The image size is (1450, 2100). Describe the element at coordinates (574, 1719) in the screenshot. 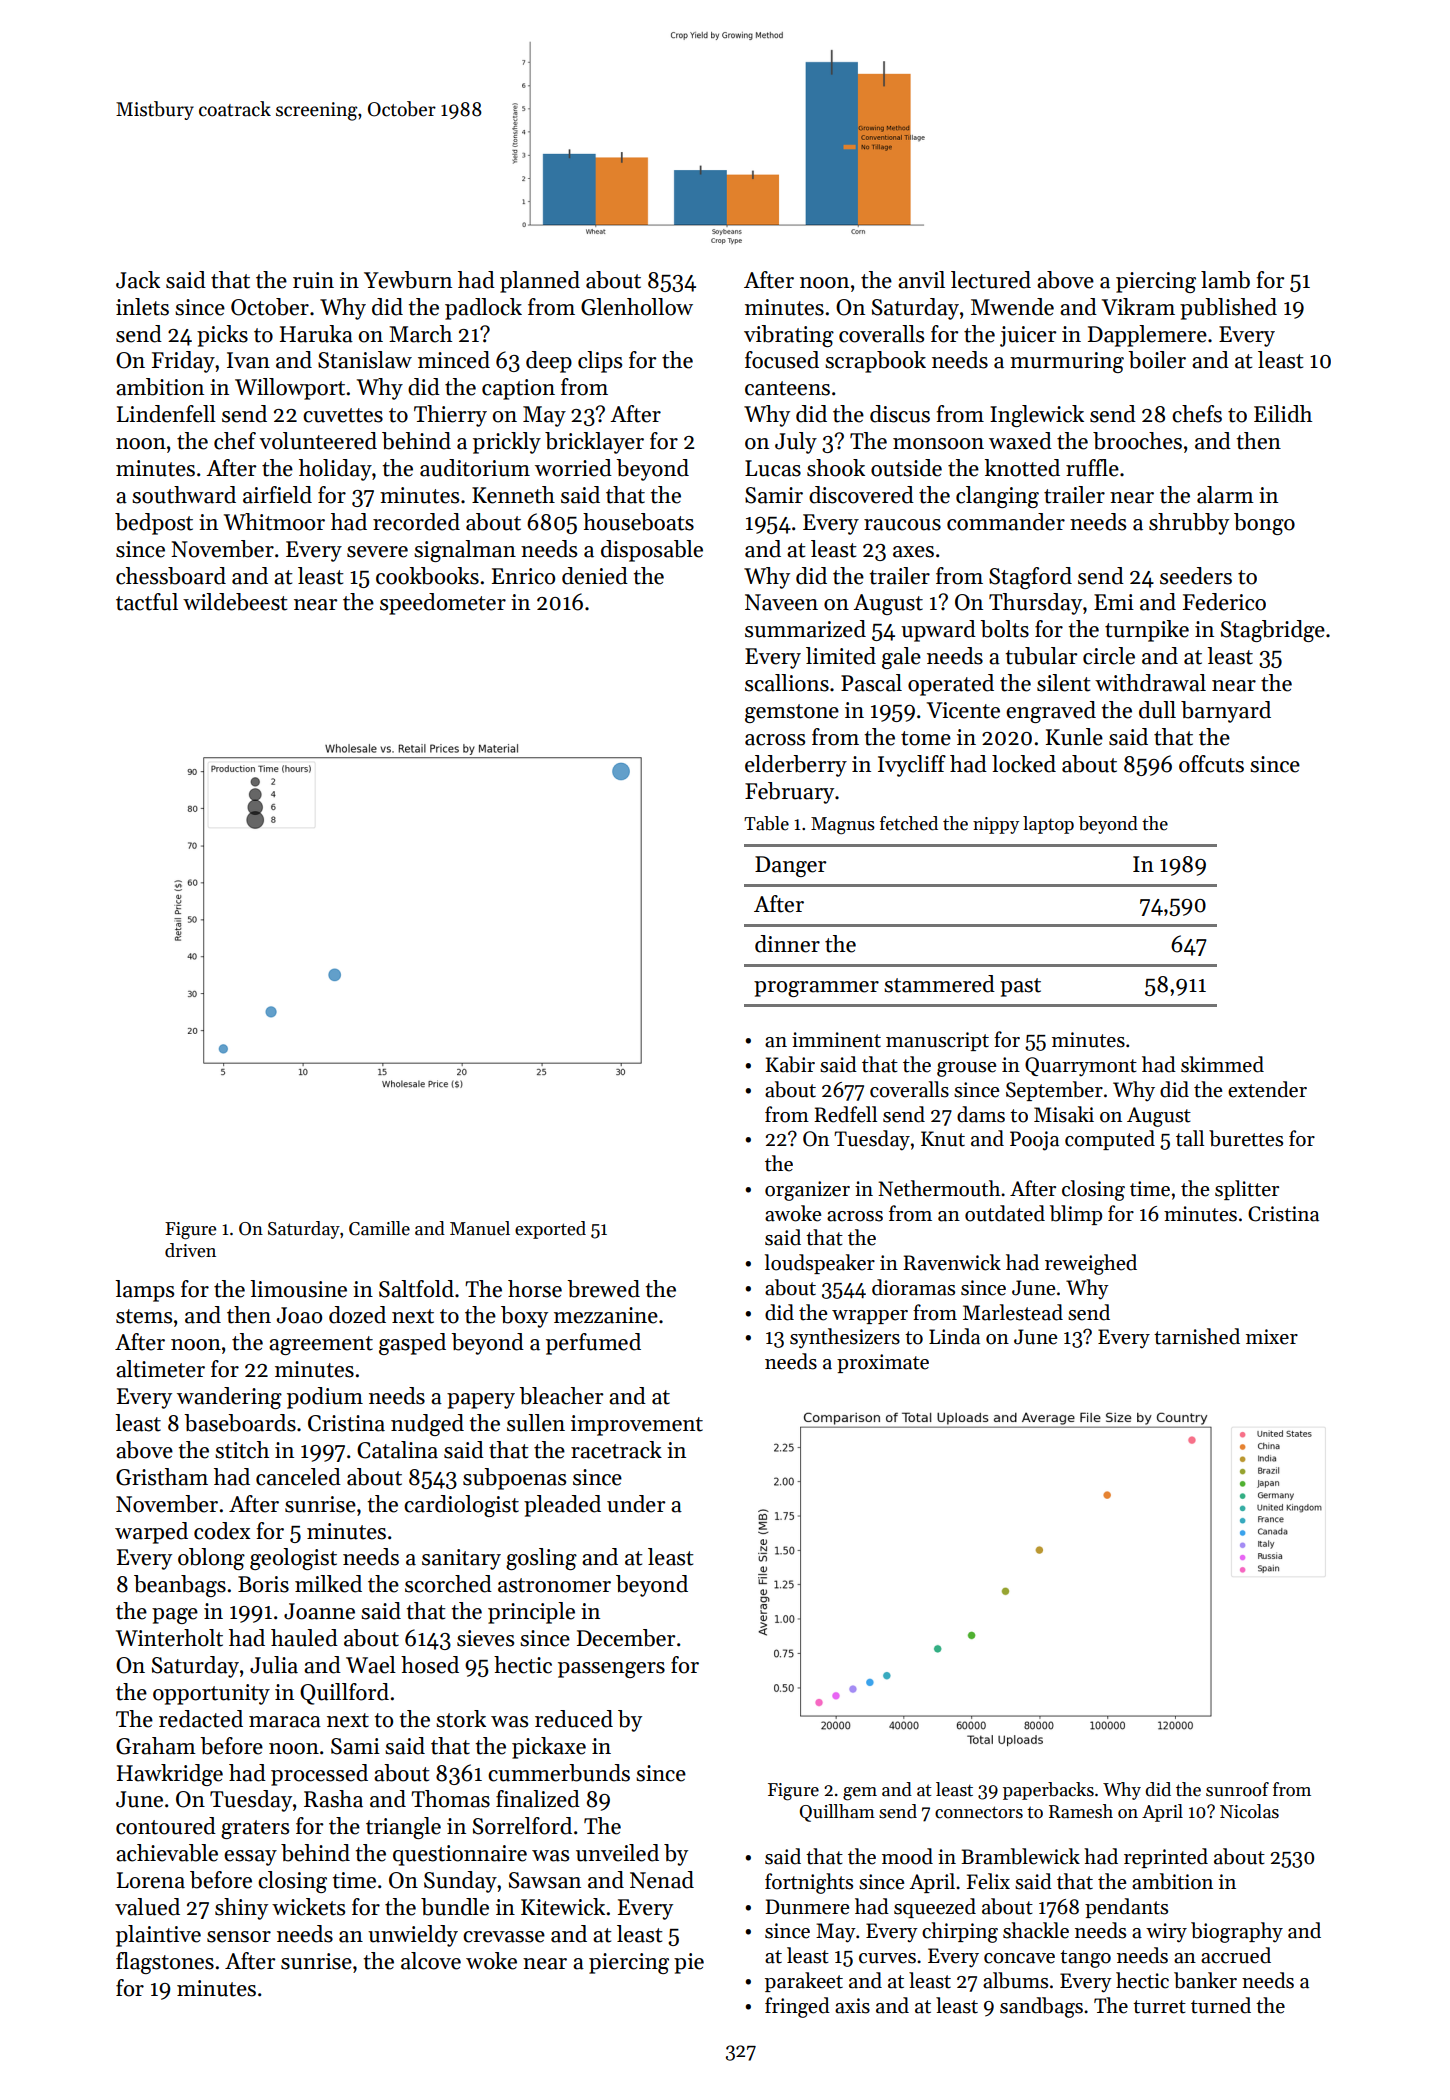

I see `reduced` at that location.
